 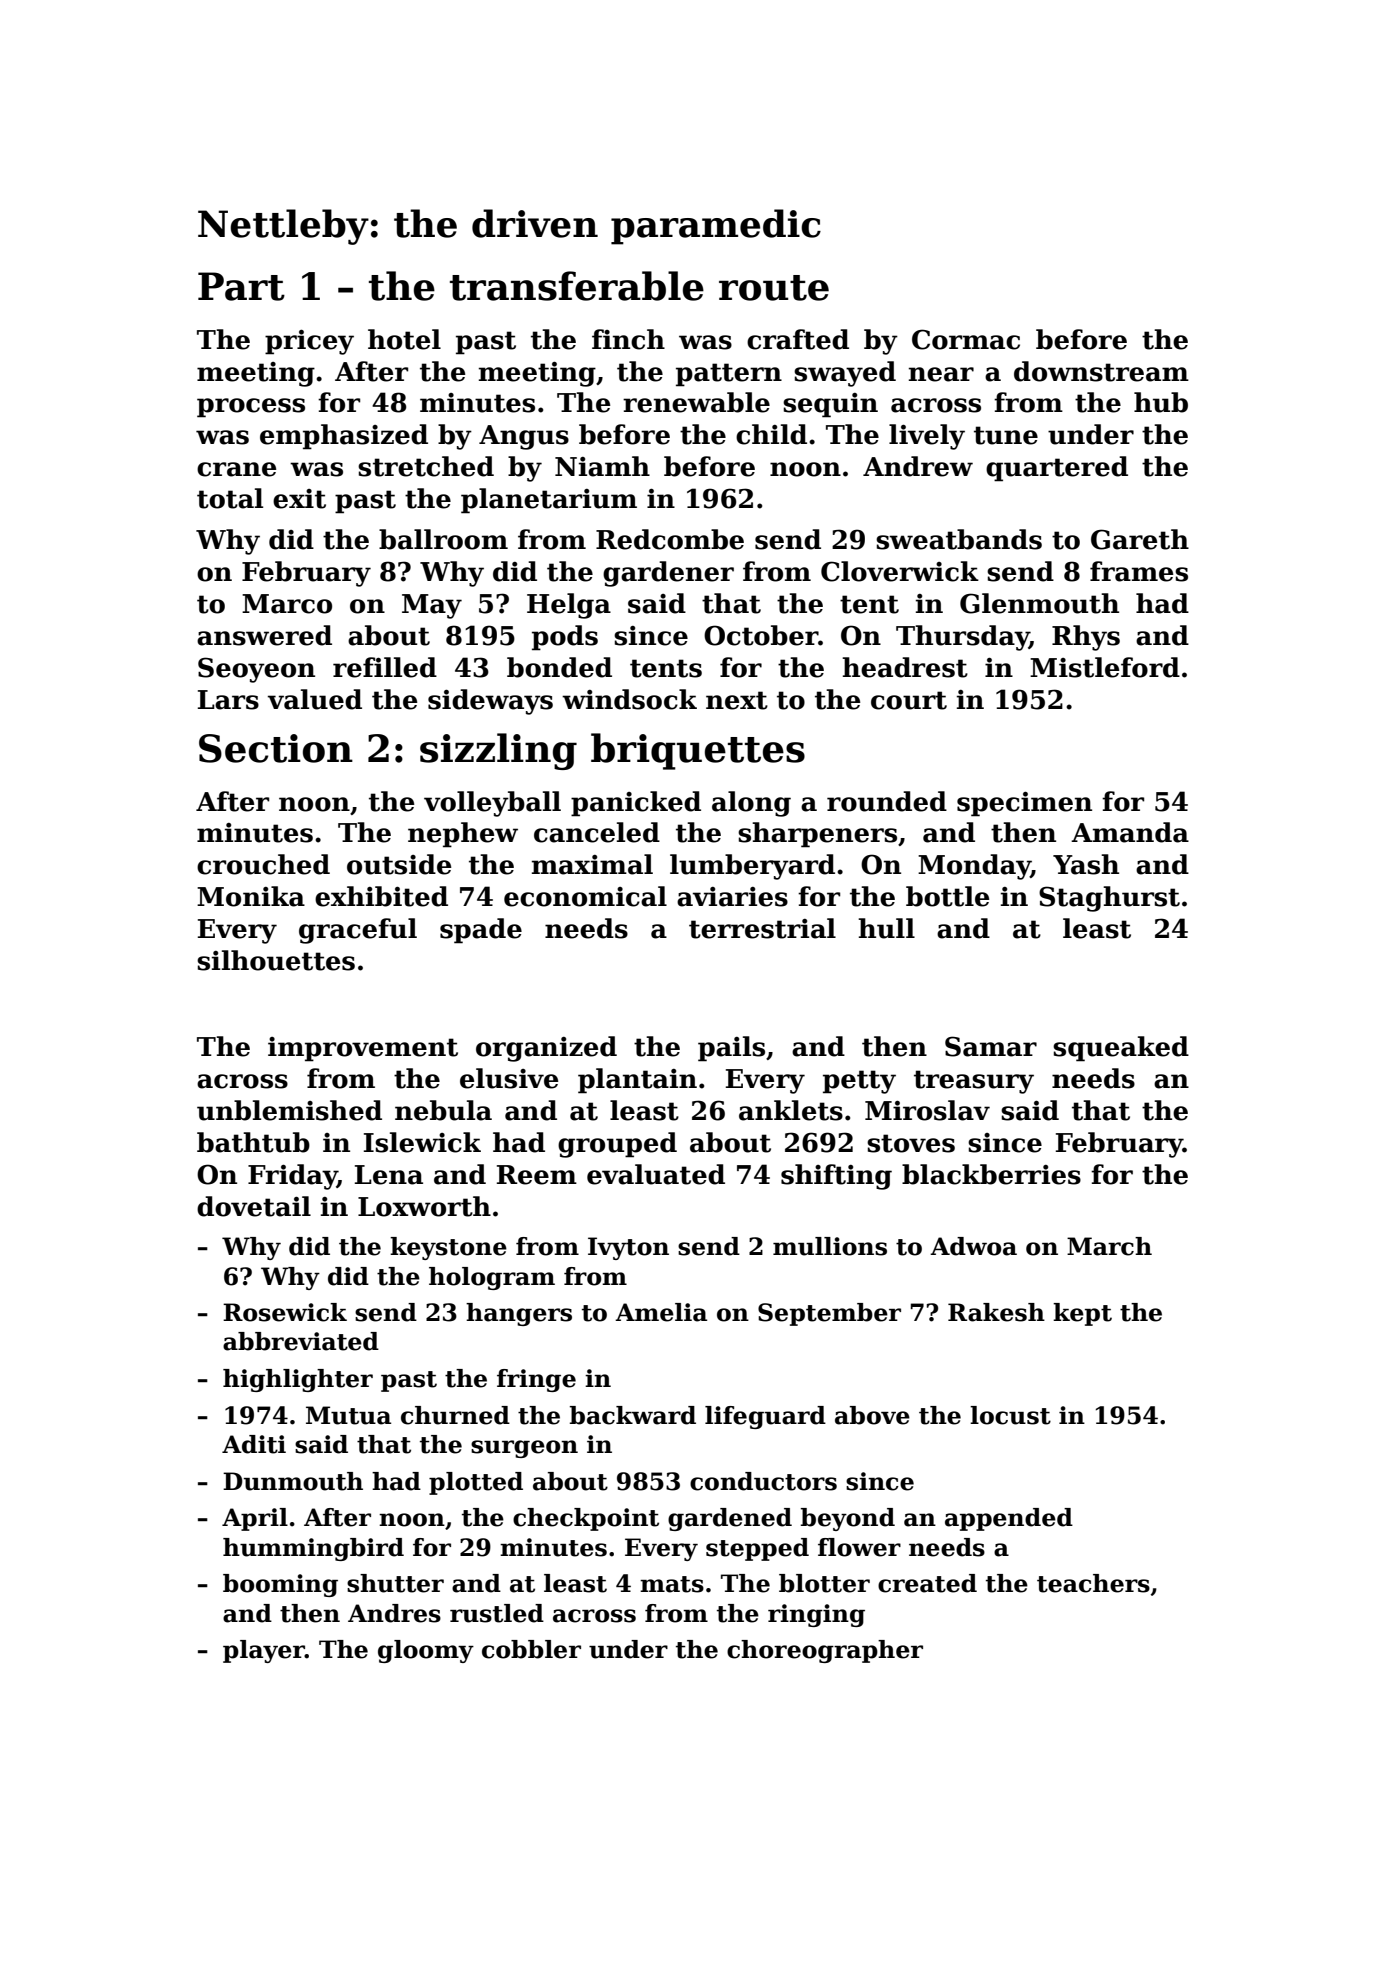 I want to click on squeaked, so click(x=1121, y=1049).
